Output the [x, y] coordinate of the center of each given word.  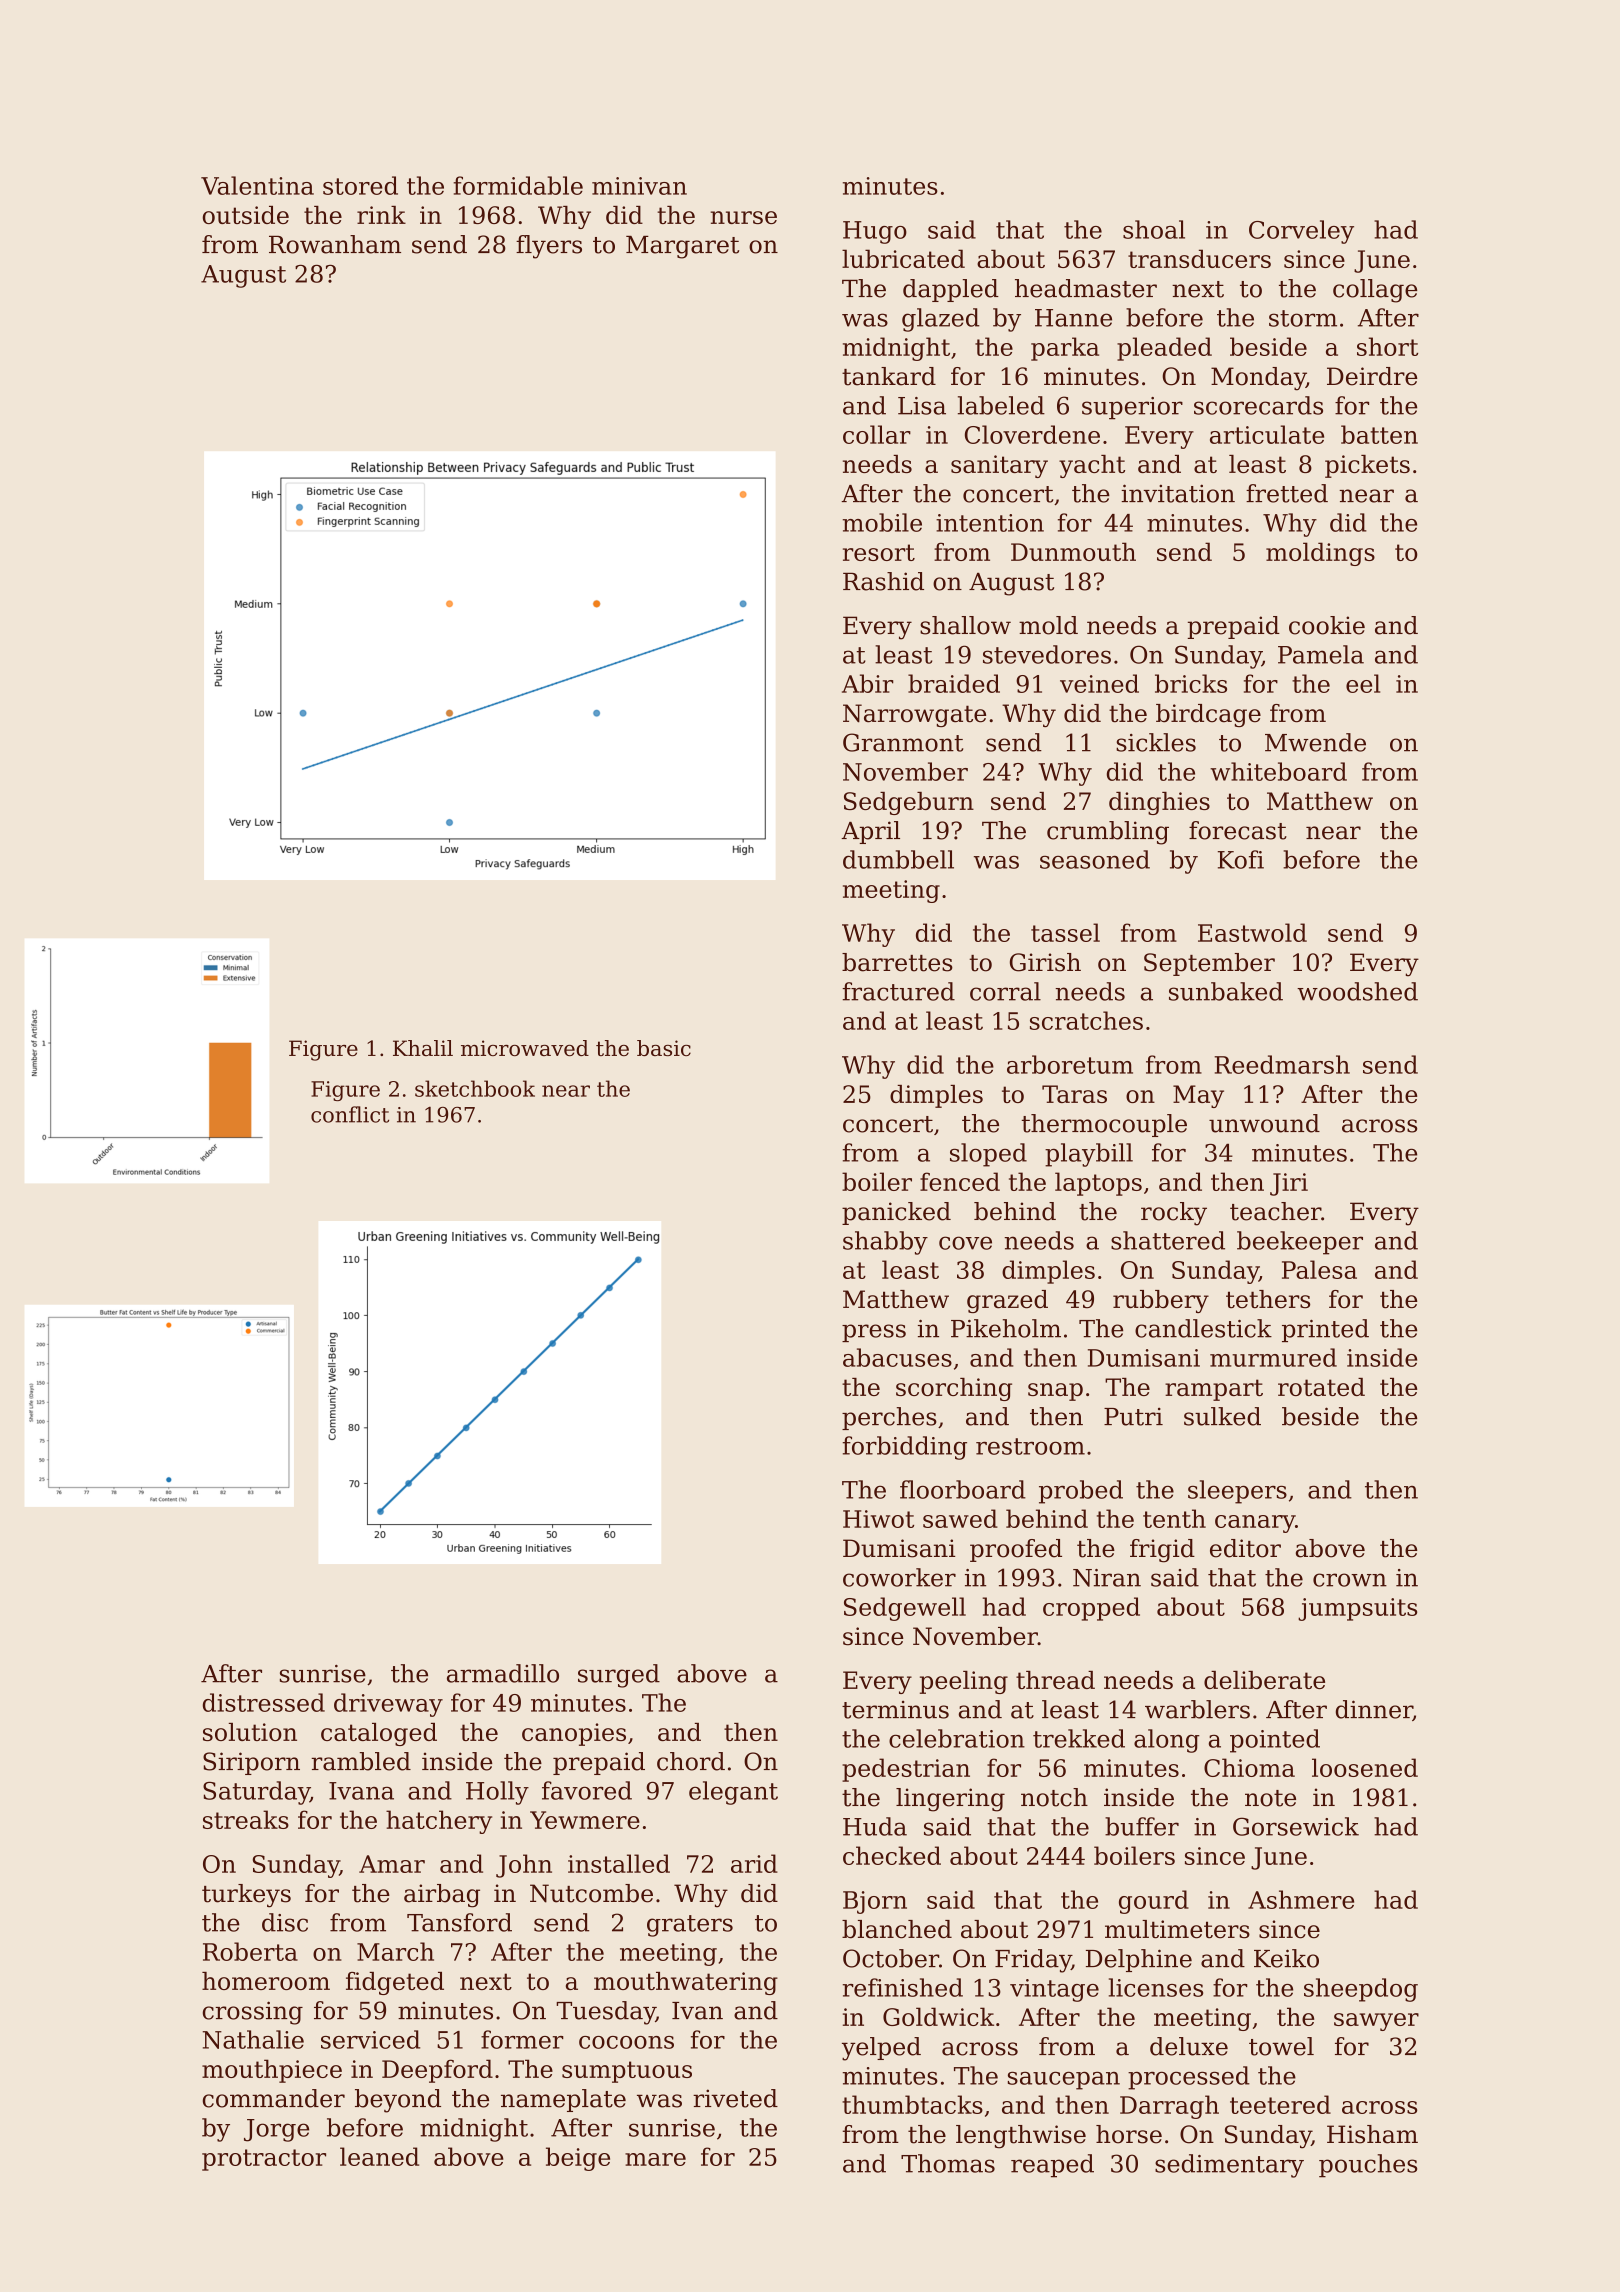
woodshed [1357, 991]
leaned [379, 2156]
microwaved [525, 1048]
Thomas [948, 2163]
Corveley [1301, 232]
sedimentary [1229, 2166]
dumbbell [898, 859]
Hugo [875, 232]
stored [360, 185]
